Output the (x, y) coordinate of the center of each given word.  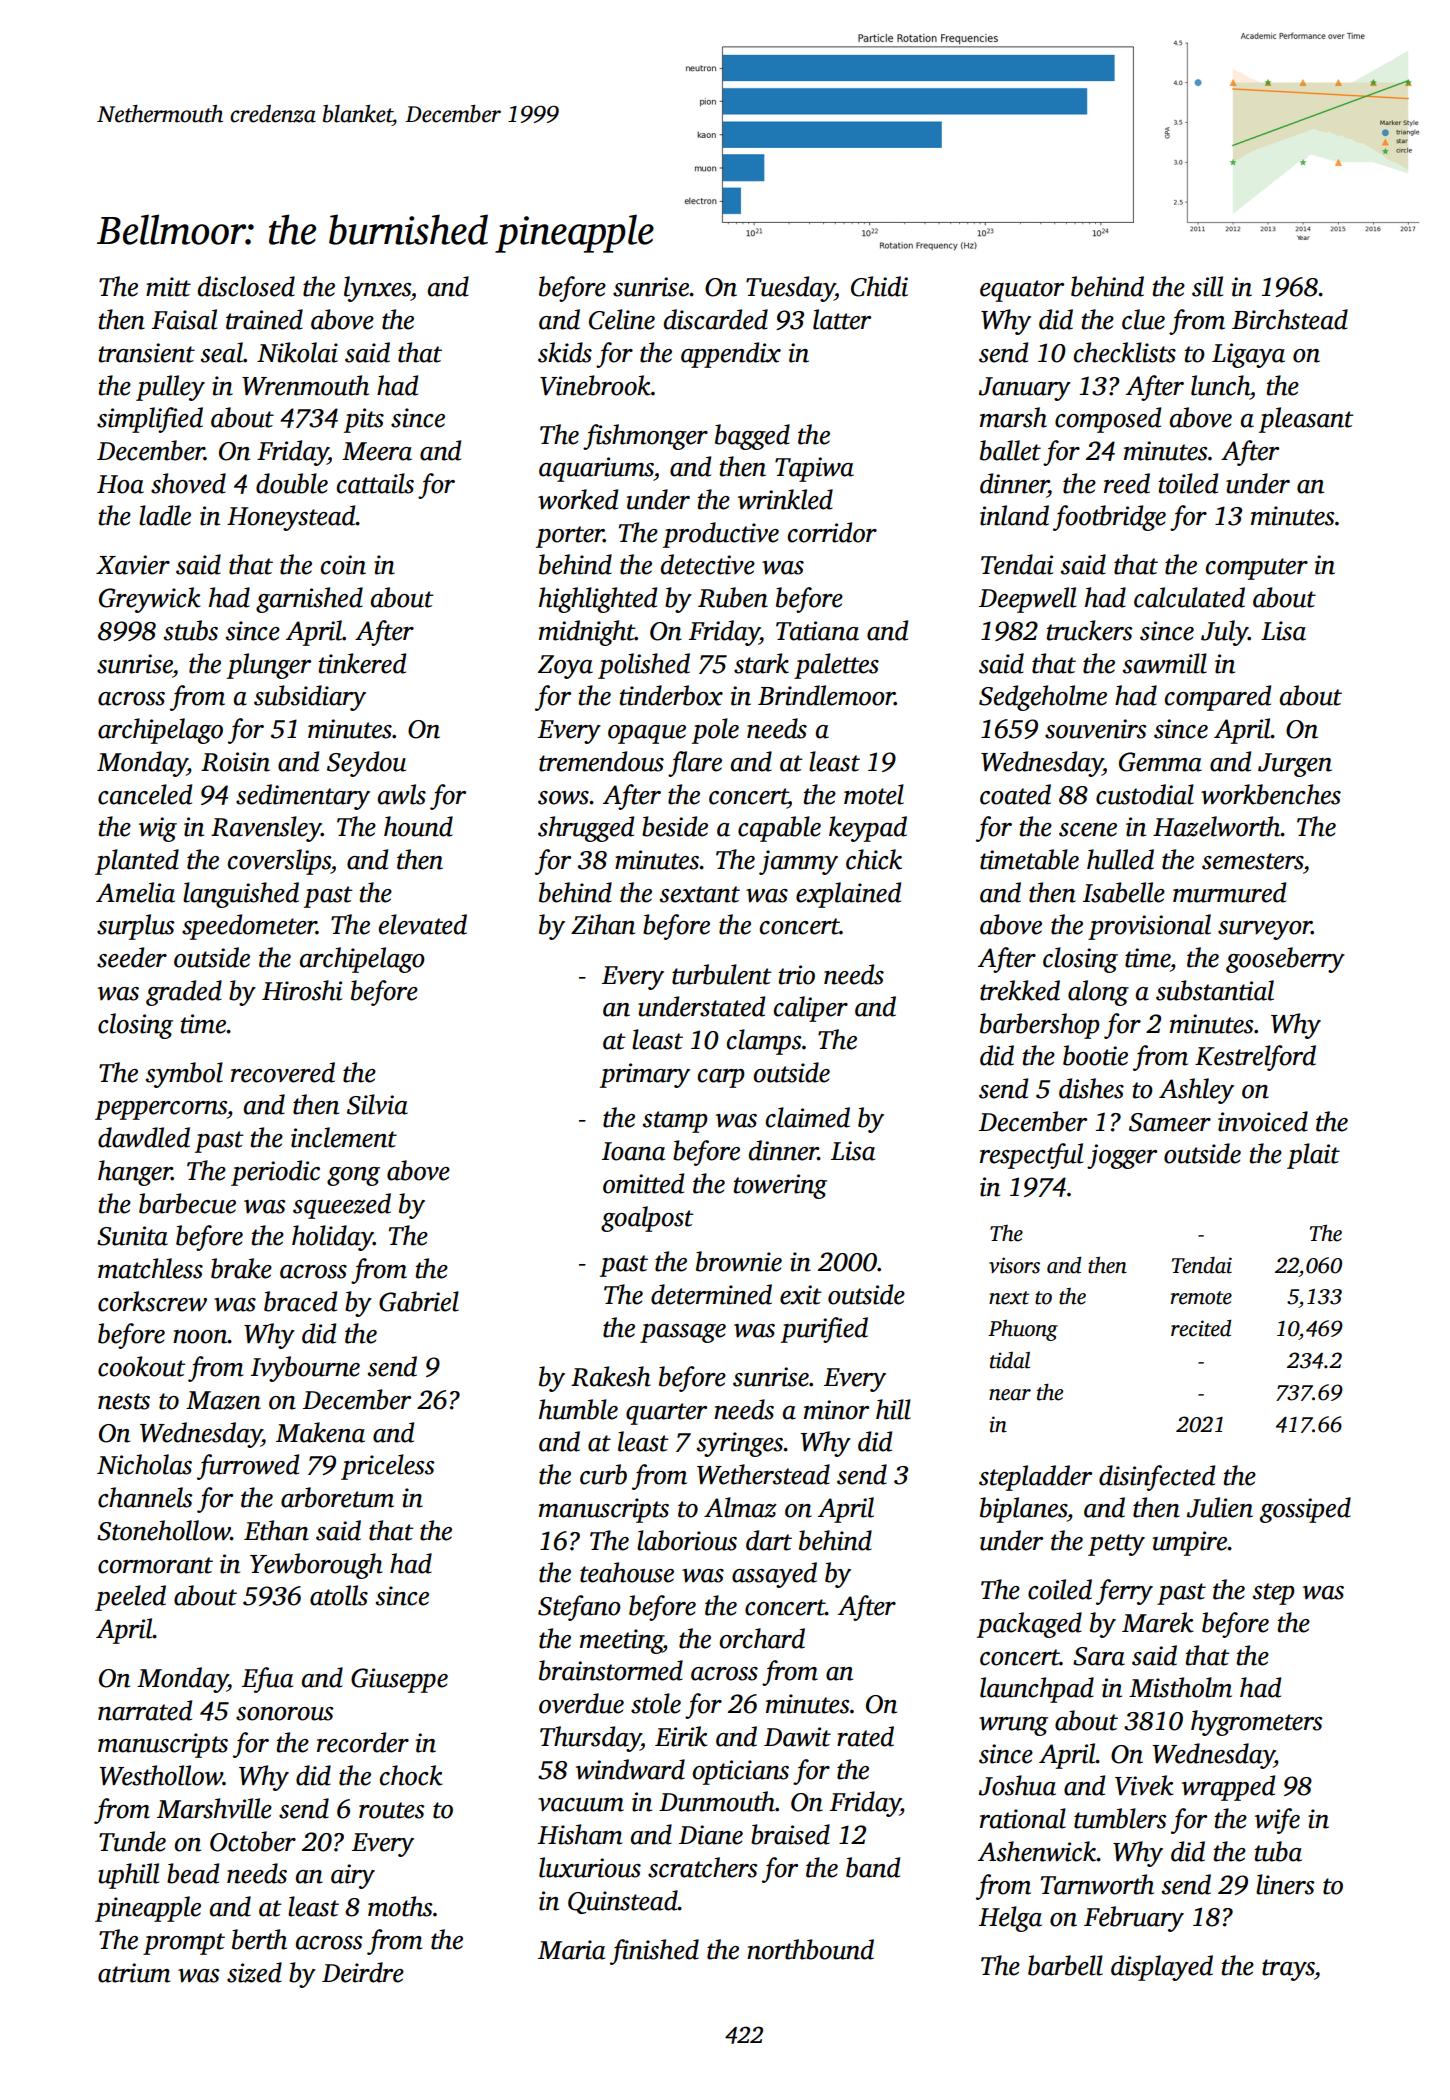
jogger (1122, 1156)
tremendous (601, 761)
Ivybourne (305, 1369)
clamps (764, 1042)
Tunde (132, 1841)
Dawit (797, 1737)
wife (1277, 1821)
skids (565, 352)
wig (158, 829)
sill (1207, 286)
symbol (184, 1075)
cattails (375, 483)
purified (824, 1330)
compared (1218, 698)
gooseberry (1285, 960)
